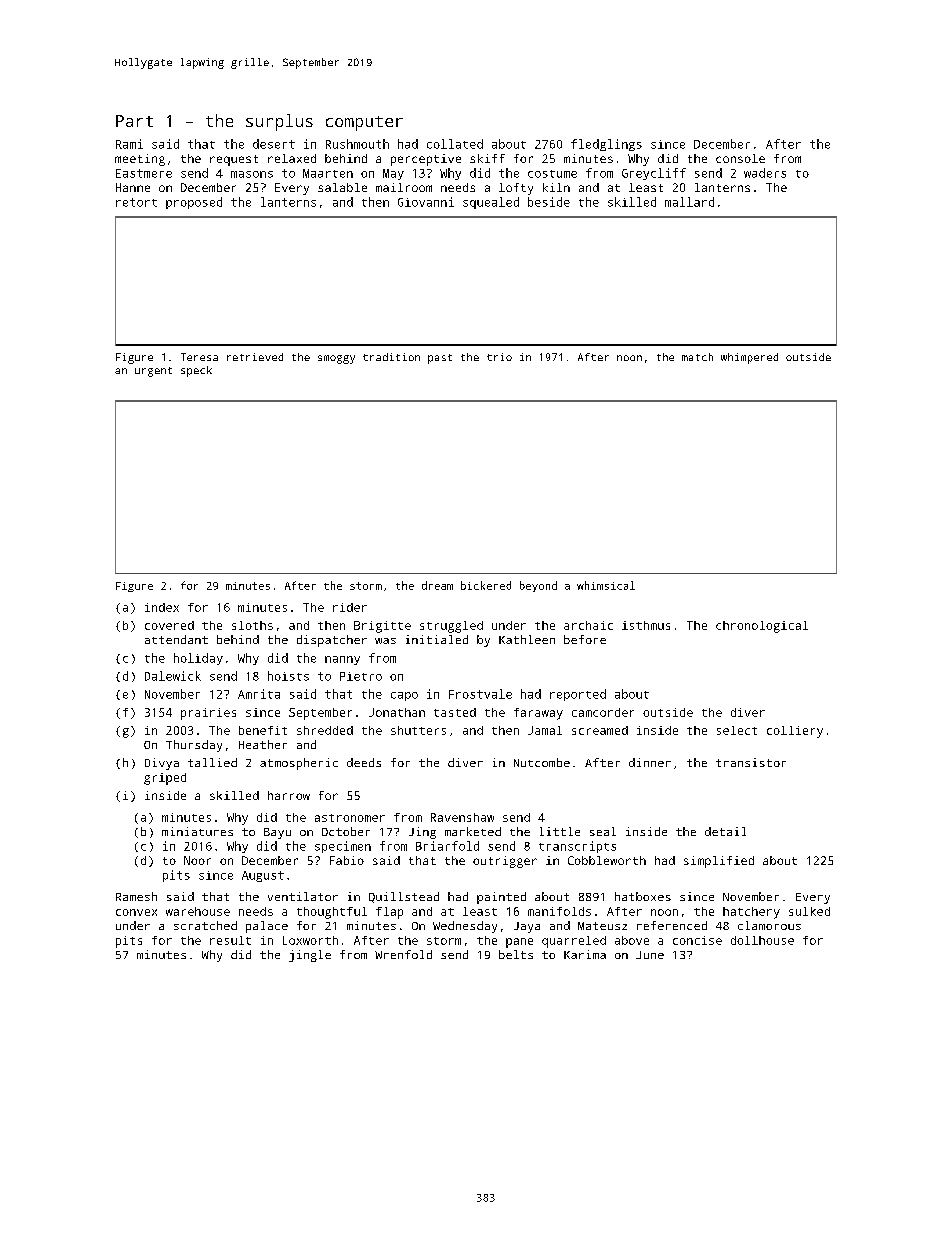 This image has height=1233, width=952. What do you see at coordinates (654, 174) in the image?
I see `Greycliff` at bounding box center [654, 174].
